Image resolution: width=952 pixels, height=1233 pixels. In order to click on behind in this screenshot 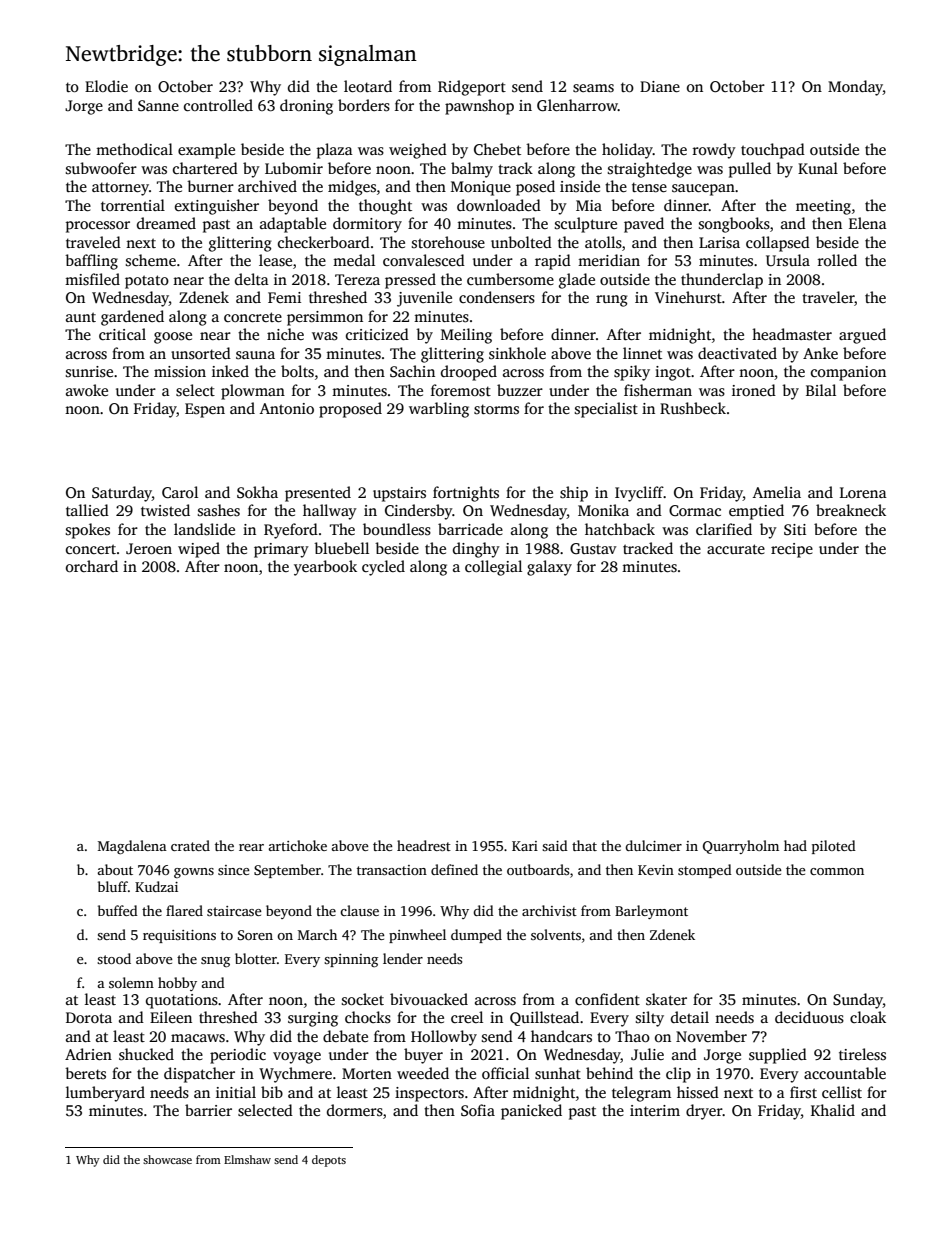, I will do `click(609, 1073)`.
